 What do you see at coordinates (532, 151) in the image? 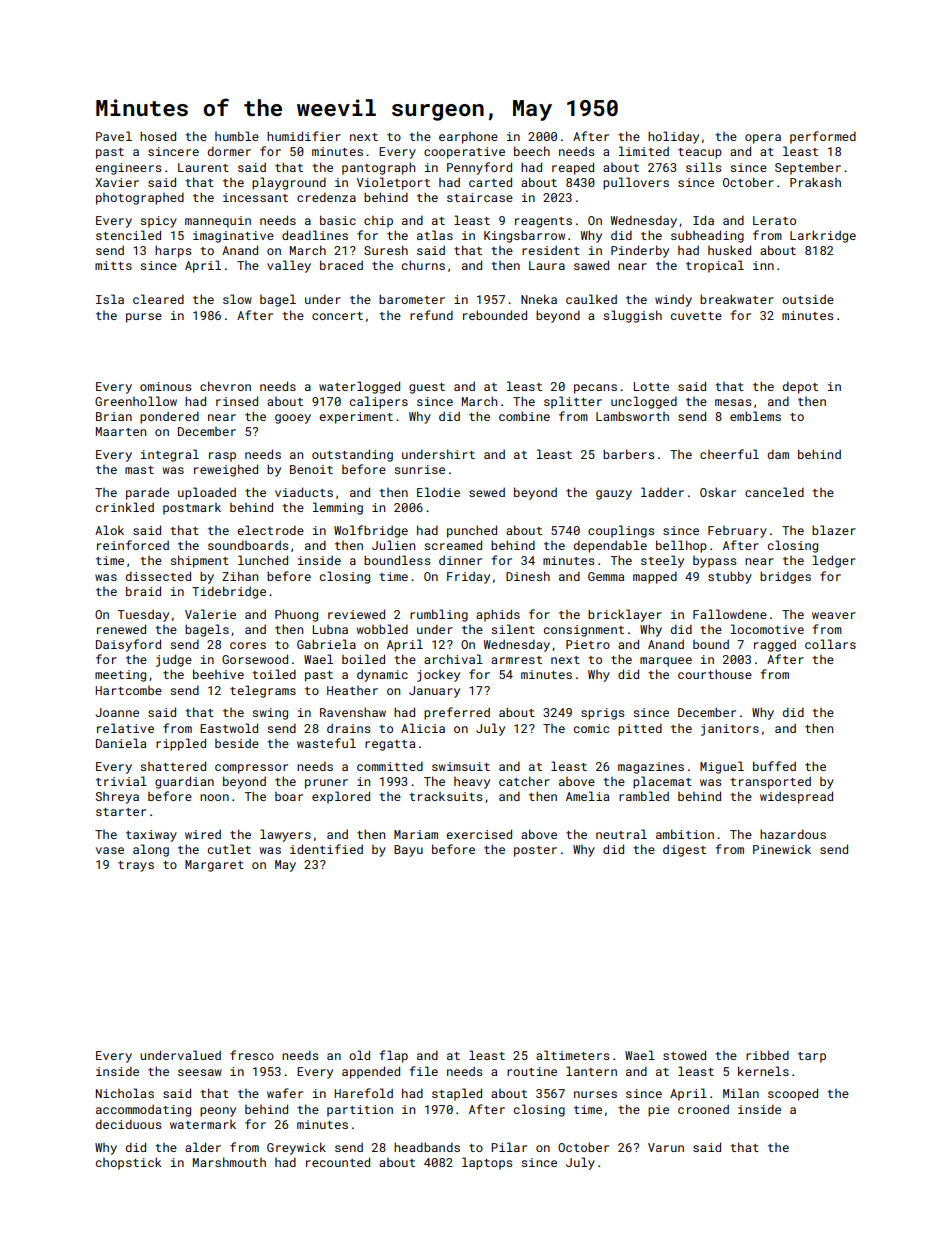
I see `beech` at bounding box center [532, 151].
